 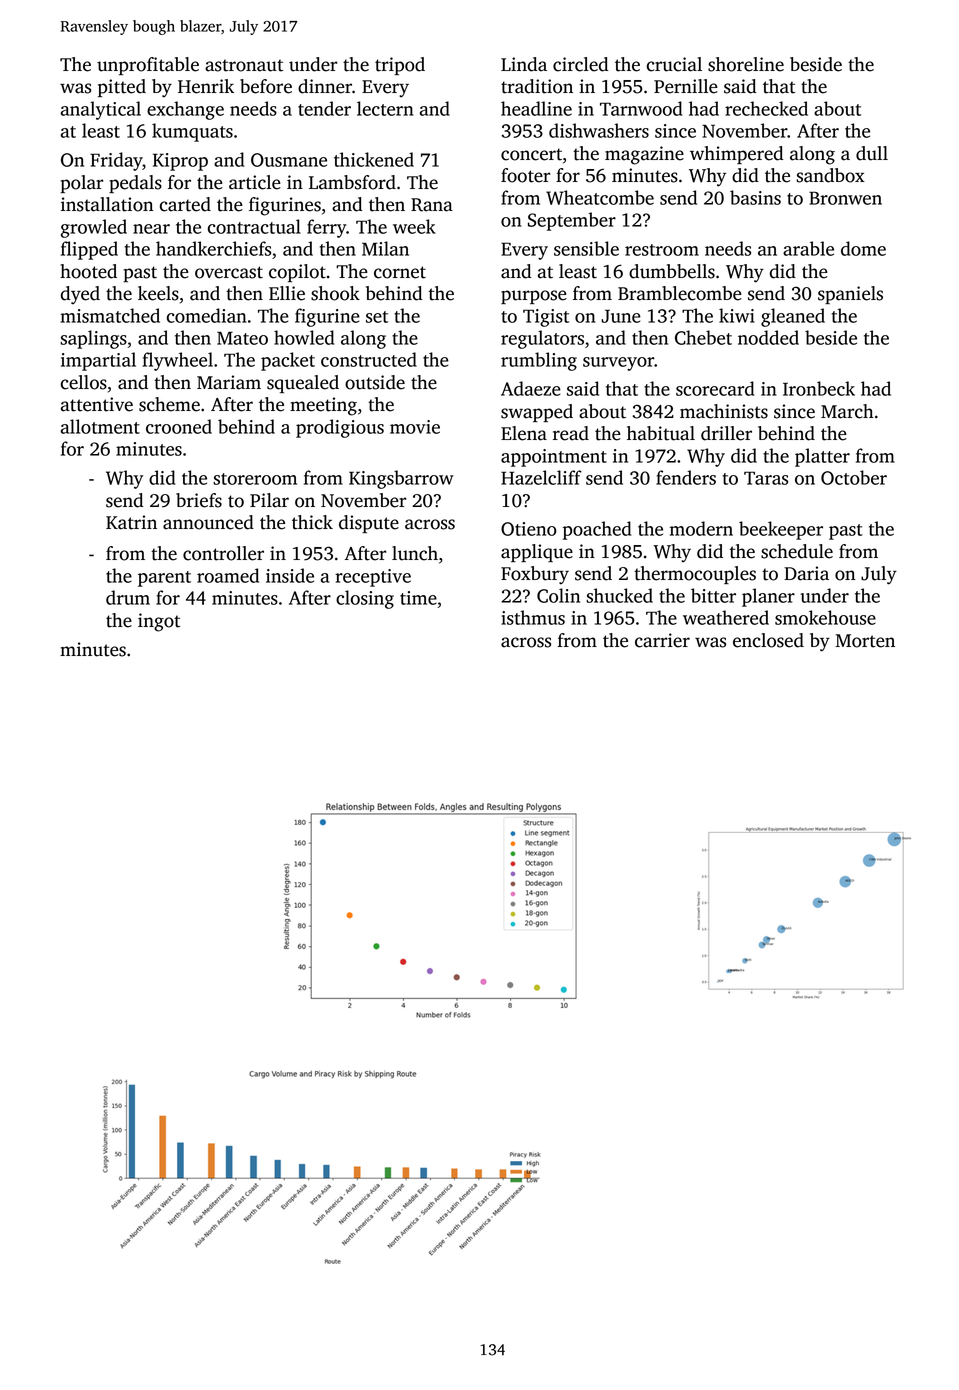 What do you see at coordinates (128, 597) in the document?
I see `drum` at bounding box center [128, 597].
